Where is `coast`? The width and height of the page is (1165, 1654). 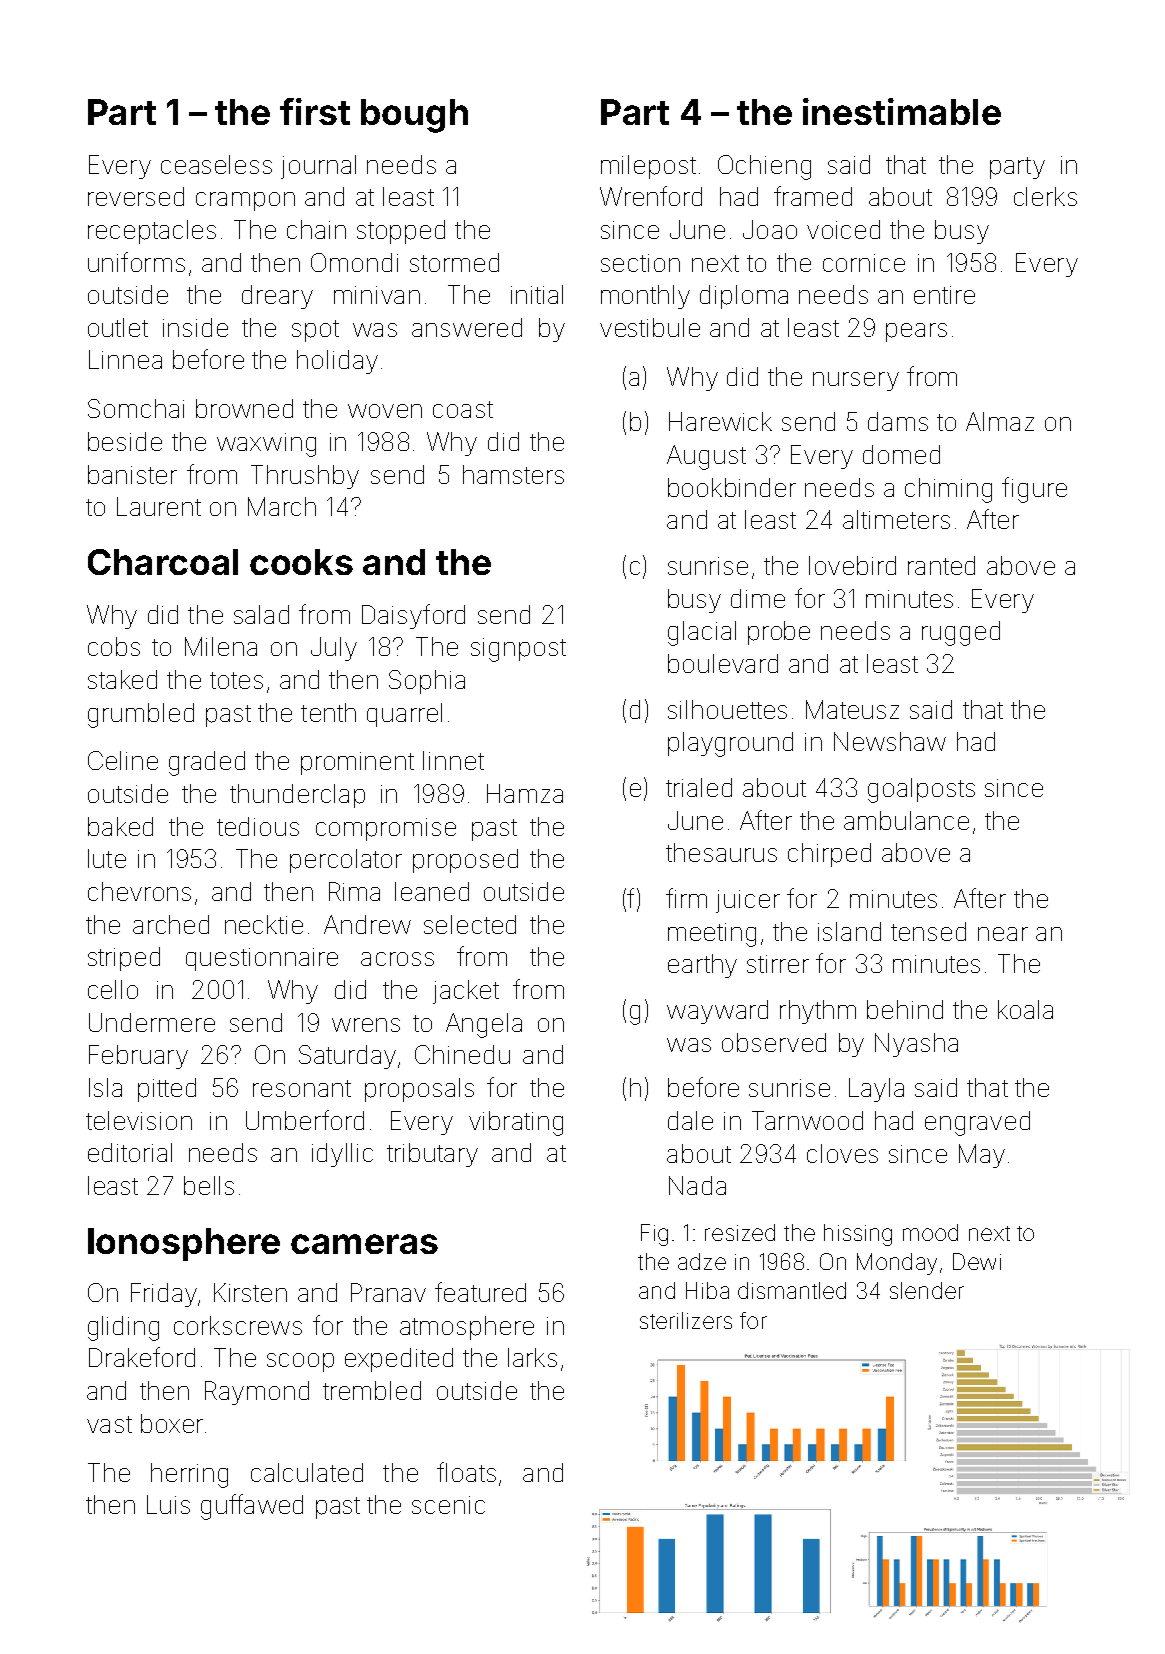 coast is located at coordinates (463, 409).
